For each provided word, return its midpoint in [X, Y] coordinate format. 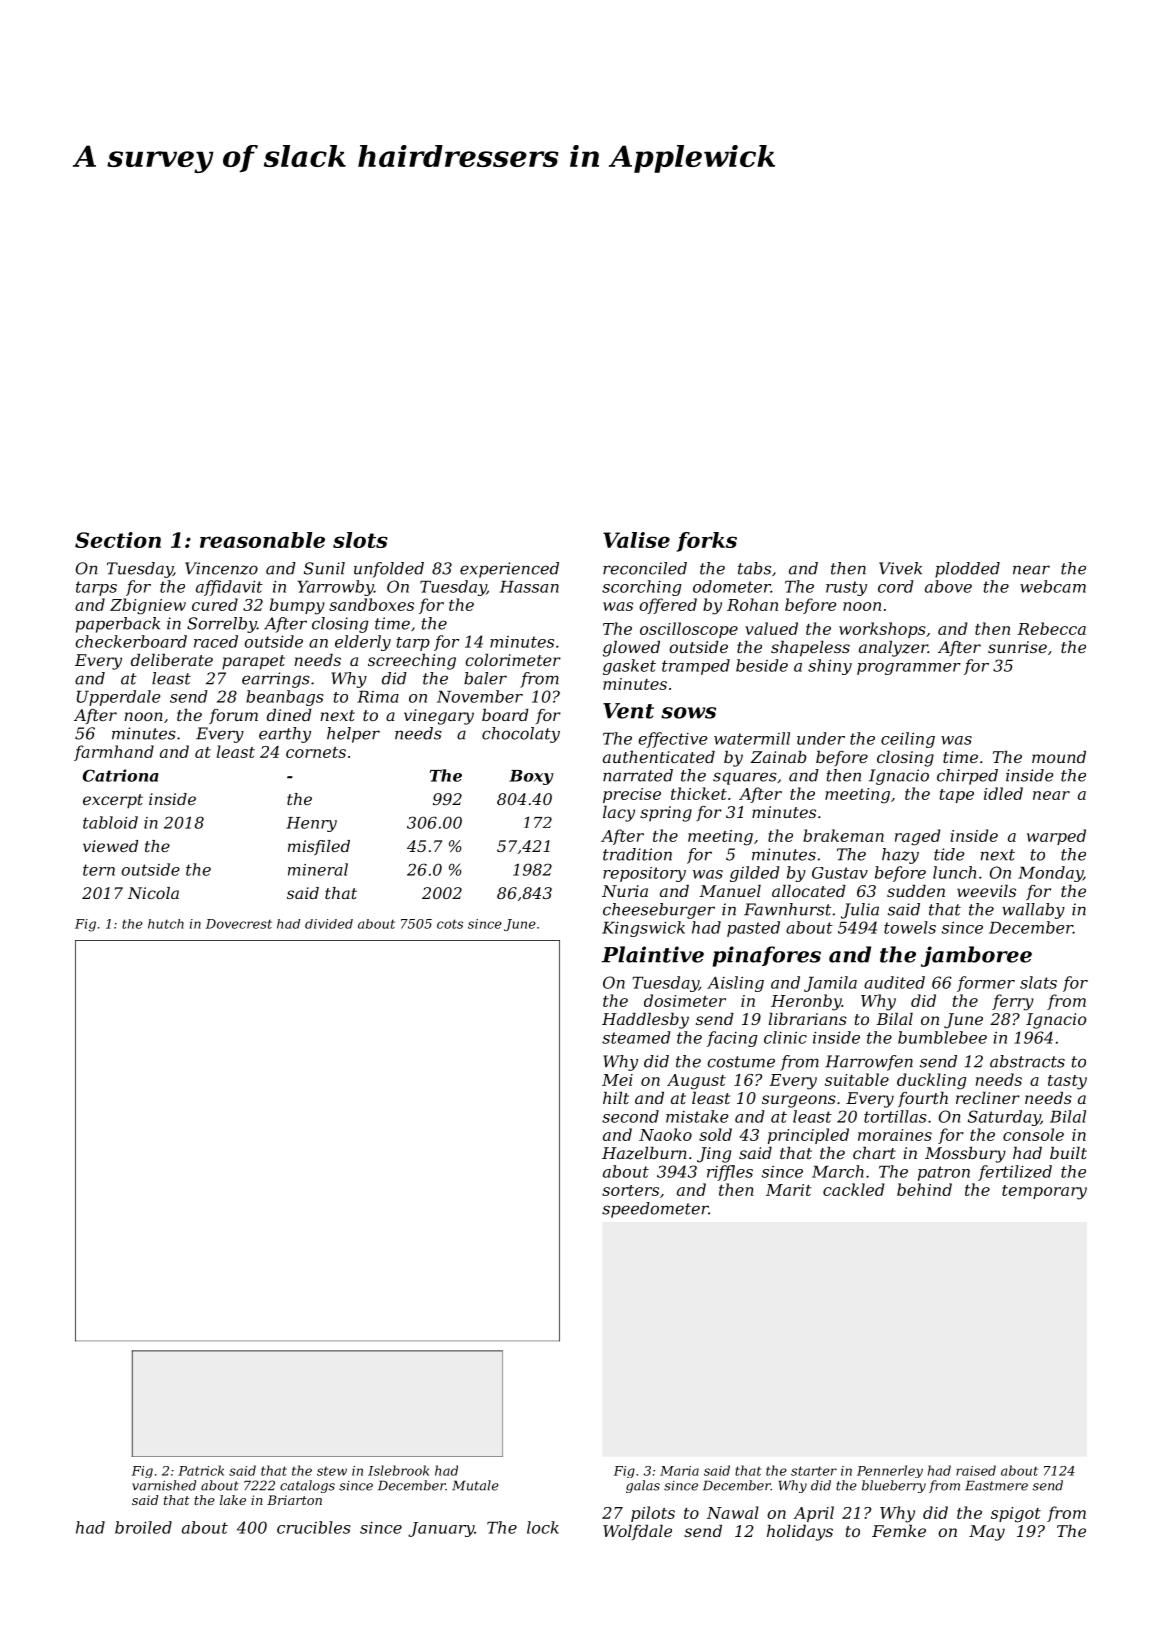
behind [924, 1189]
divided [329, 924]
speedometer [655, 1210]
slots [360, 540]
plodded [967, 570]
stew [332, 1471]
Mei [617, 1080]
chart [874, 1153]
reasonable [262, 540]
